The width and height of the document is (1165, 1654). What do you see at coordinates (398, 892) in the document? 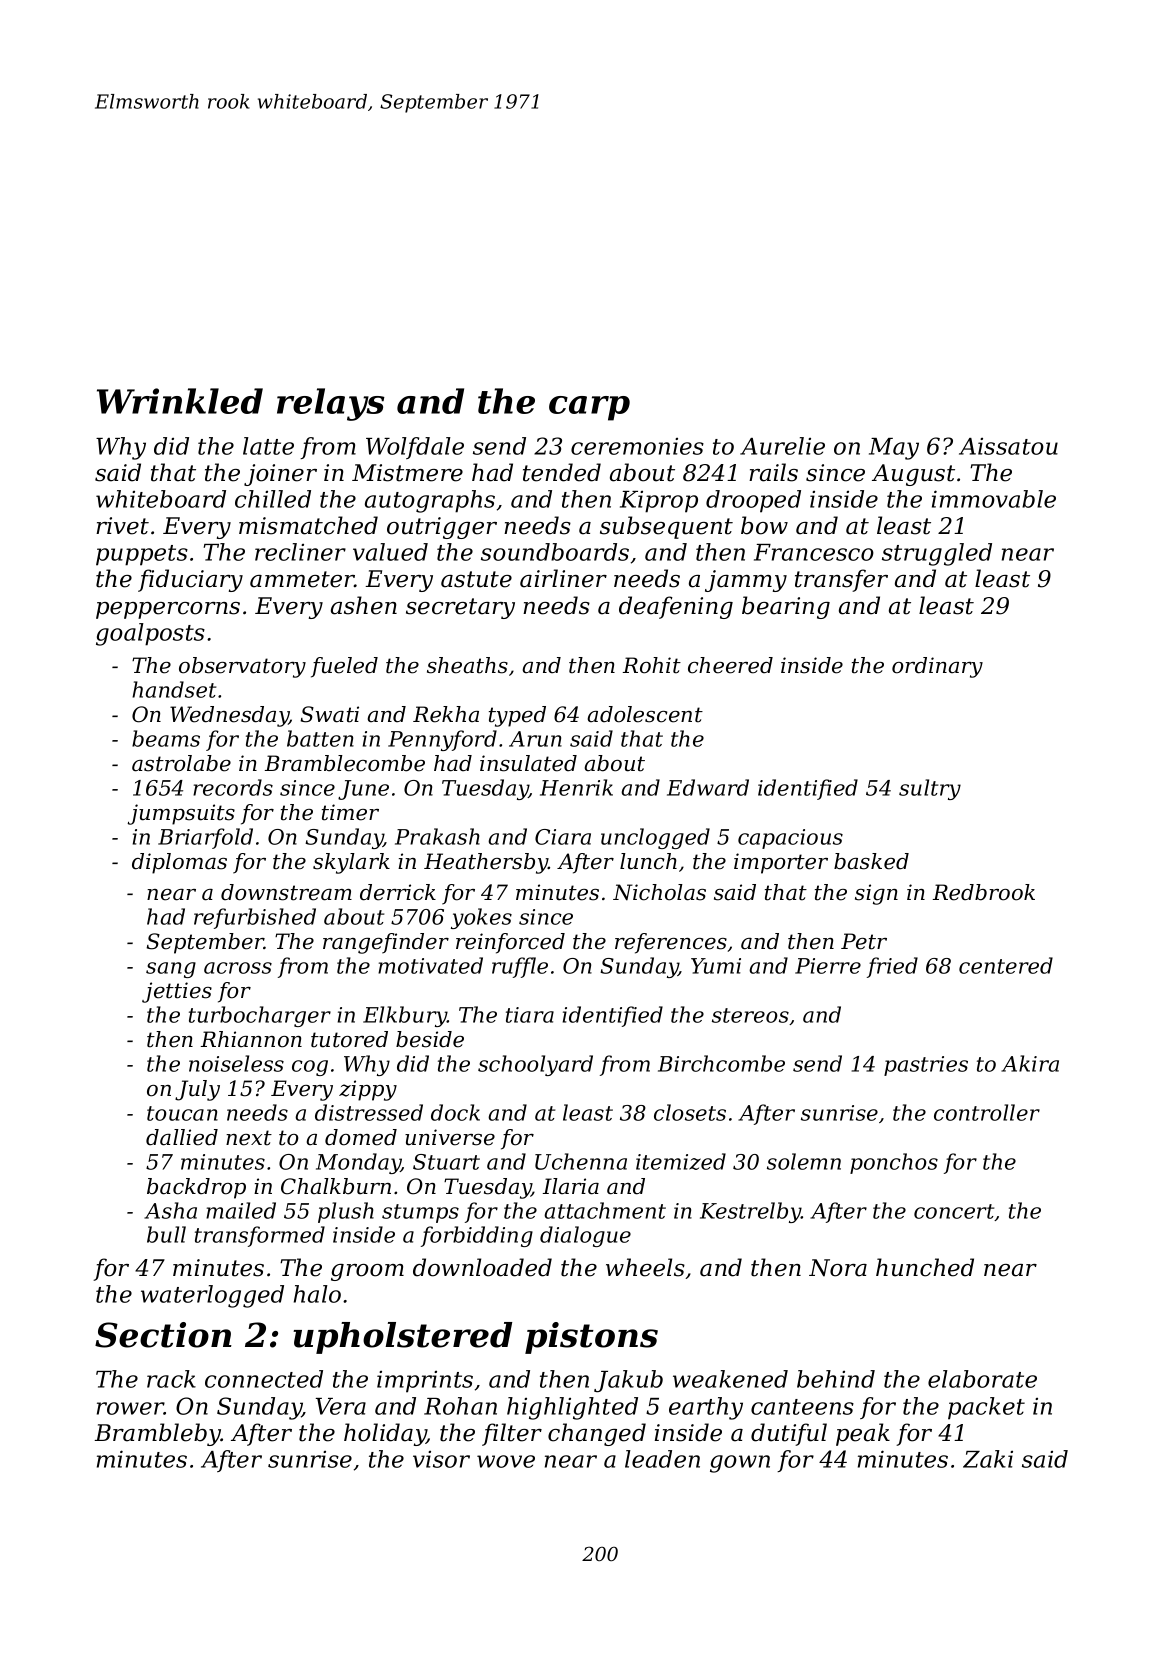
I see `derrick` at bounding box center [398, 892].
